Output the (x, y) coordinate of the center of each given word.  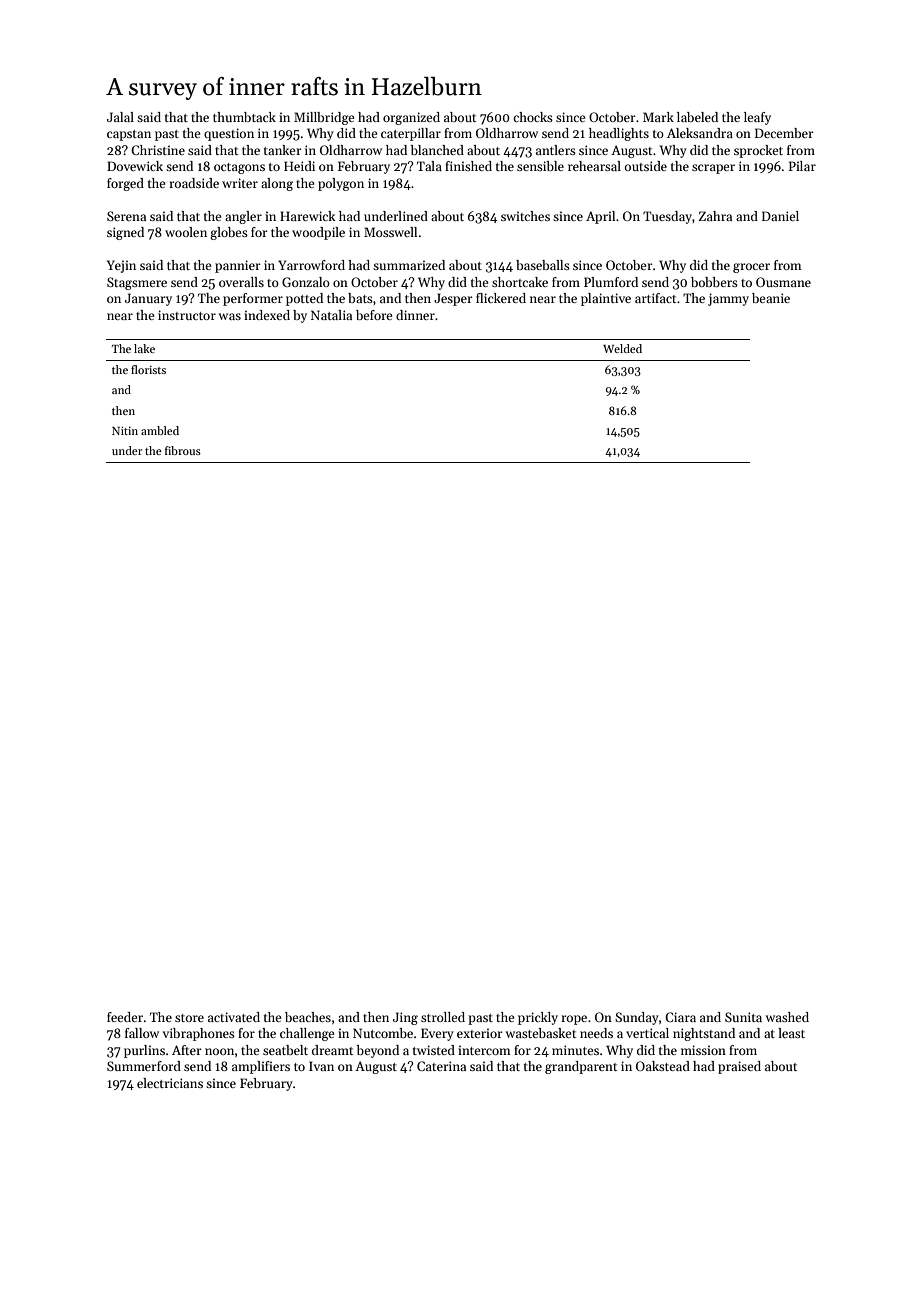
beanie (771, 298)
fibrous (183, 450)
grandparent (581, 1067)
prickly (538, 1018)
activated (234, 1017)
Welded (622, 348)
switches (525, 216)
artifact (655, 298)
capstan (129, 135)
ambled (160, 430)
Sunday (637, 1018)
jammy (728, 299)
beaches (308, 1017)
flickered (501, 298)
